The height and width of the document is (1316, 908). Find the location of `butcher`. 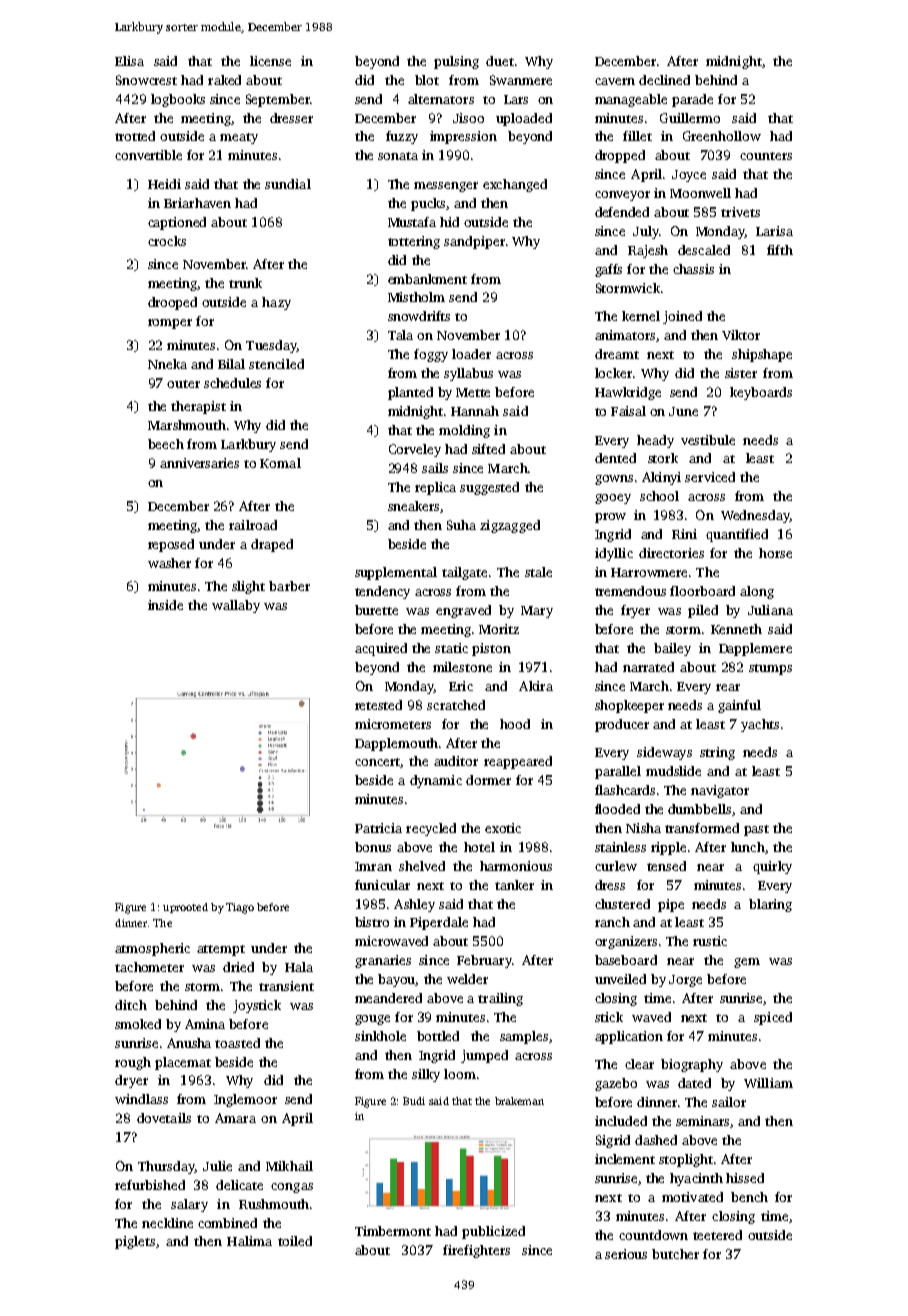

butcher is located at coordinates (675, 1254).
